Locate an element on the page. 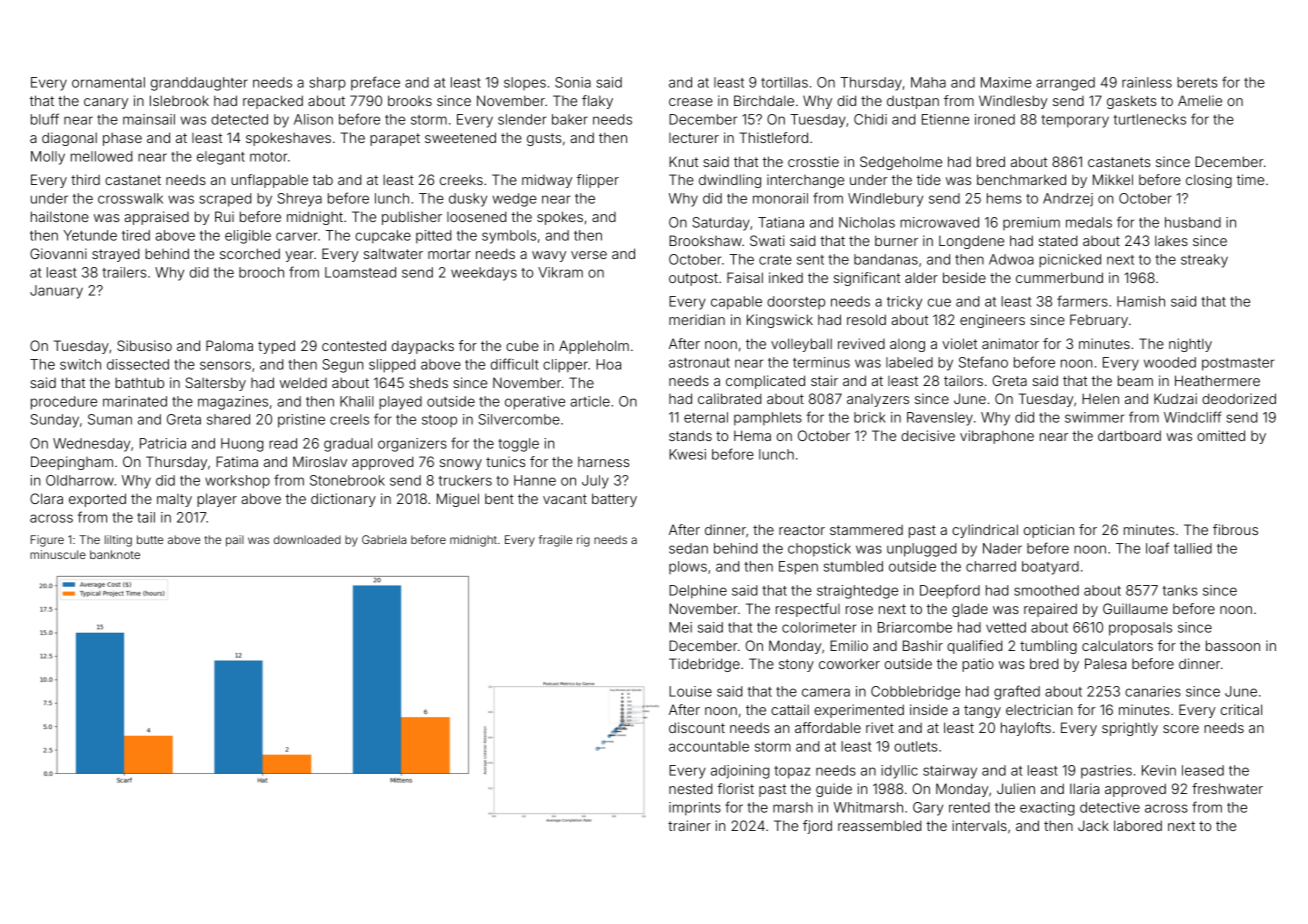 This page has width=1308, height=924. weekdays is located at coordinates (484, 274).
